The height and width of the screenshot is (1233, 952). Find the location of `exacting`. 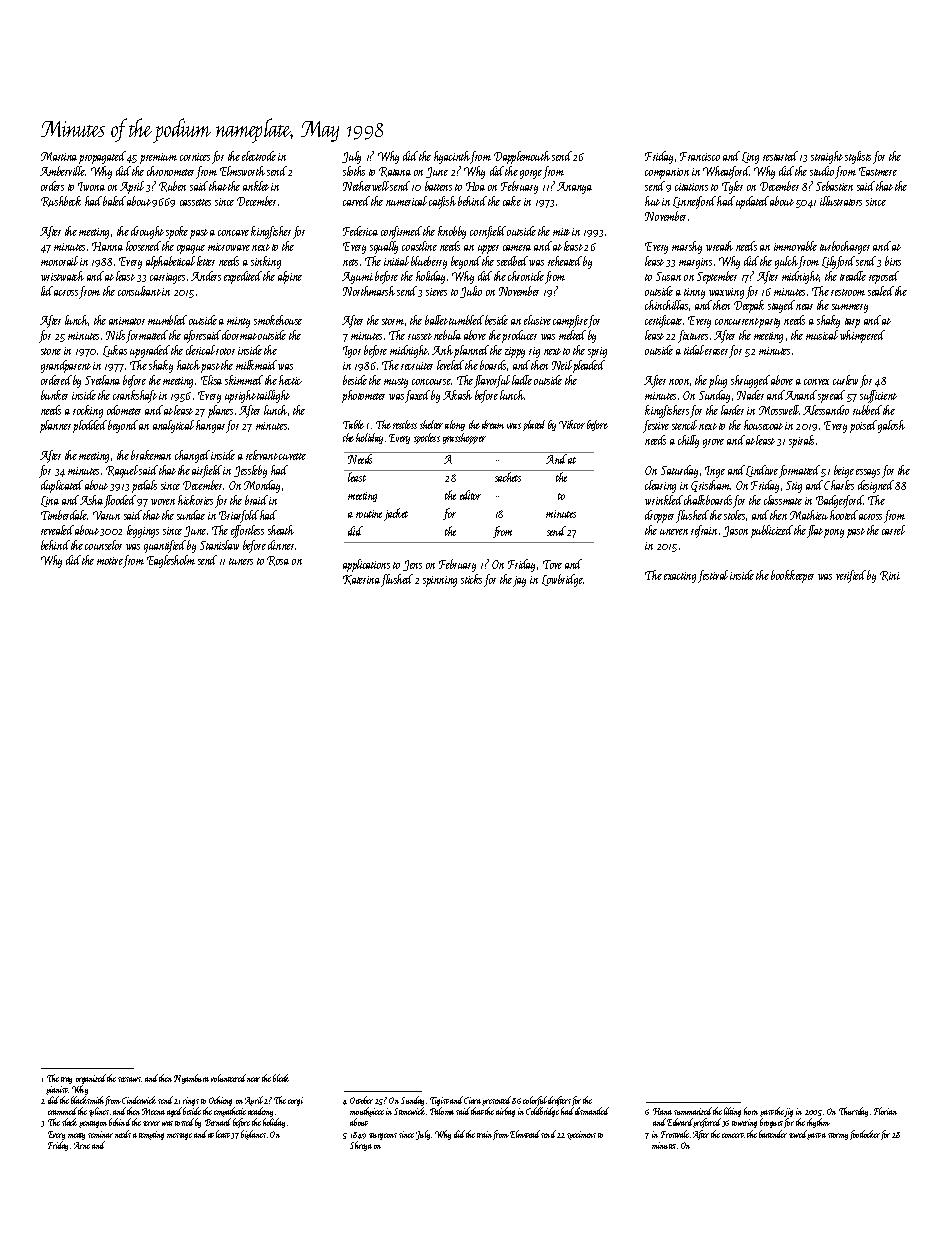

exacting is located at coordinates (680, 577).
